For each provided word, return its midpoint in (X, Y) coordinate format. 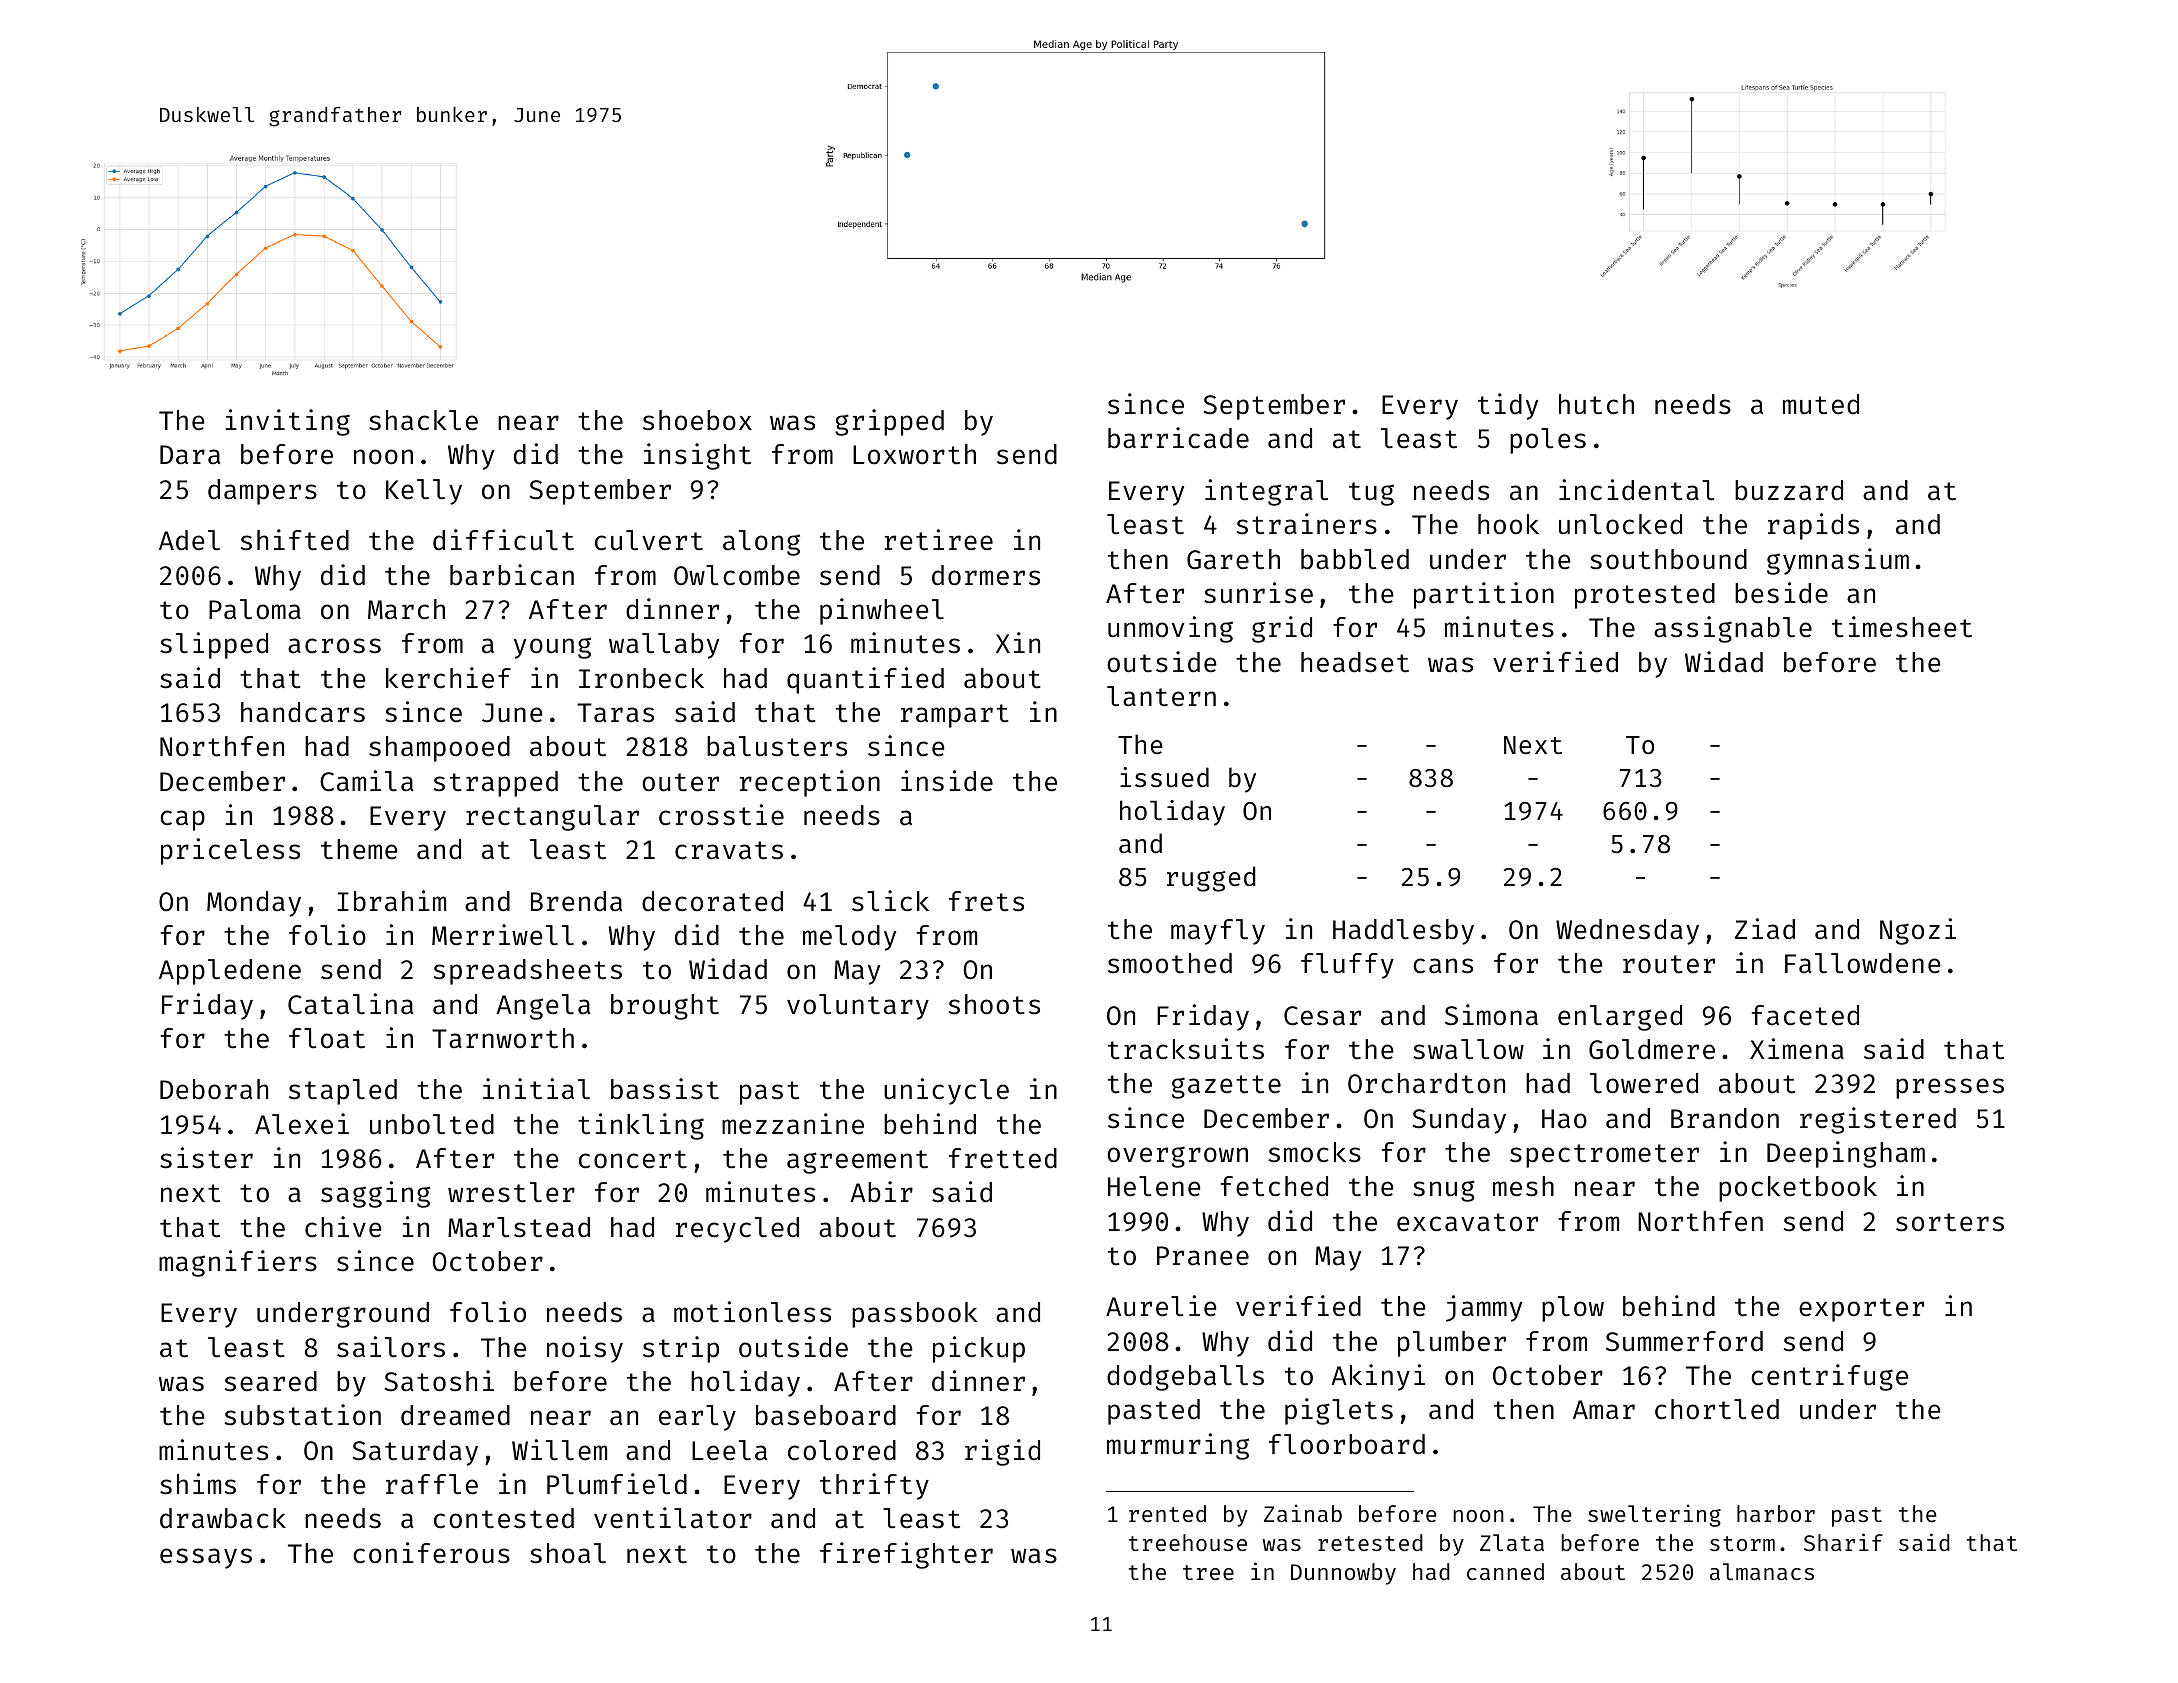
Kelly (424, 492)
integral (1266, 492)
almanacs (1762, 1571)
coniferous (431, 1553)
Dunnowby (1343, 1574)
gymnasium (1838, 561)
